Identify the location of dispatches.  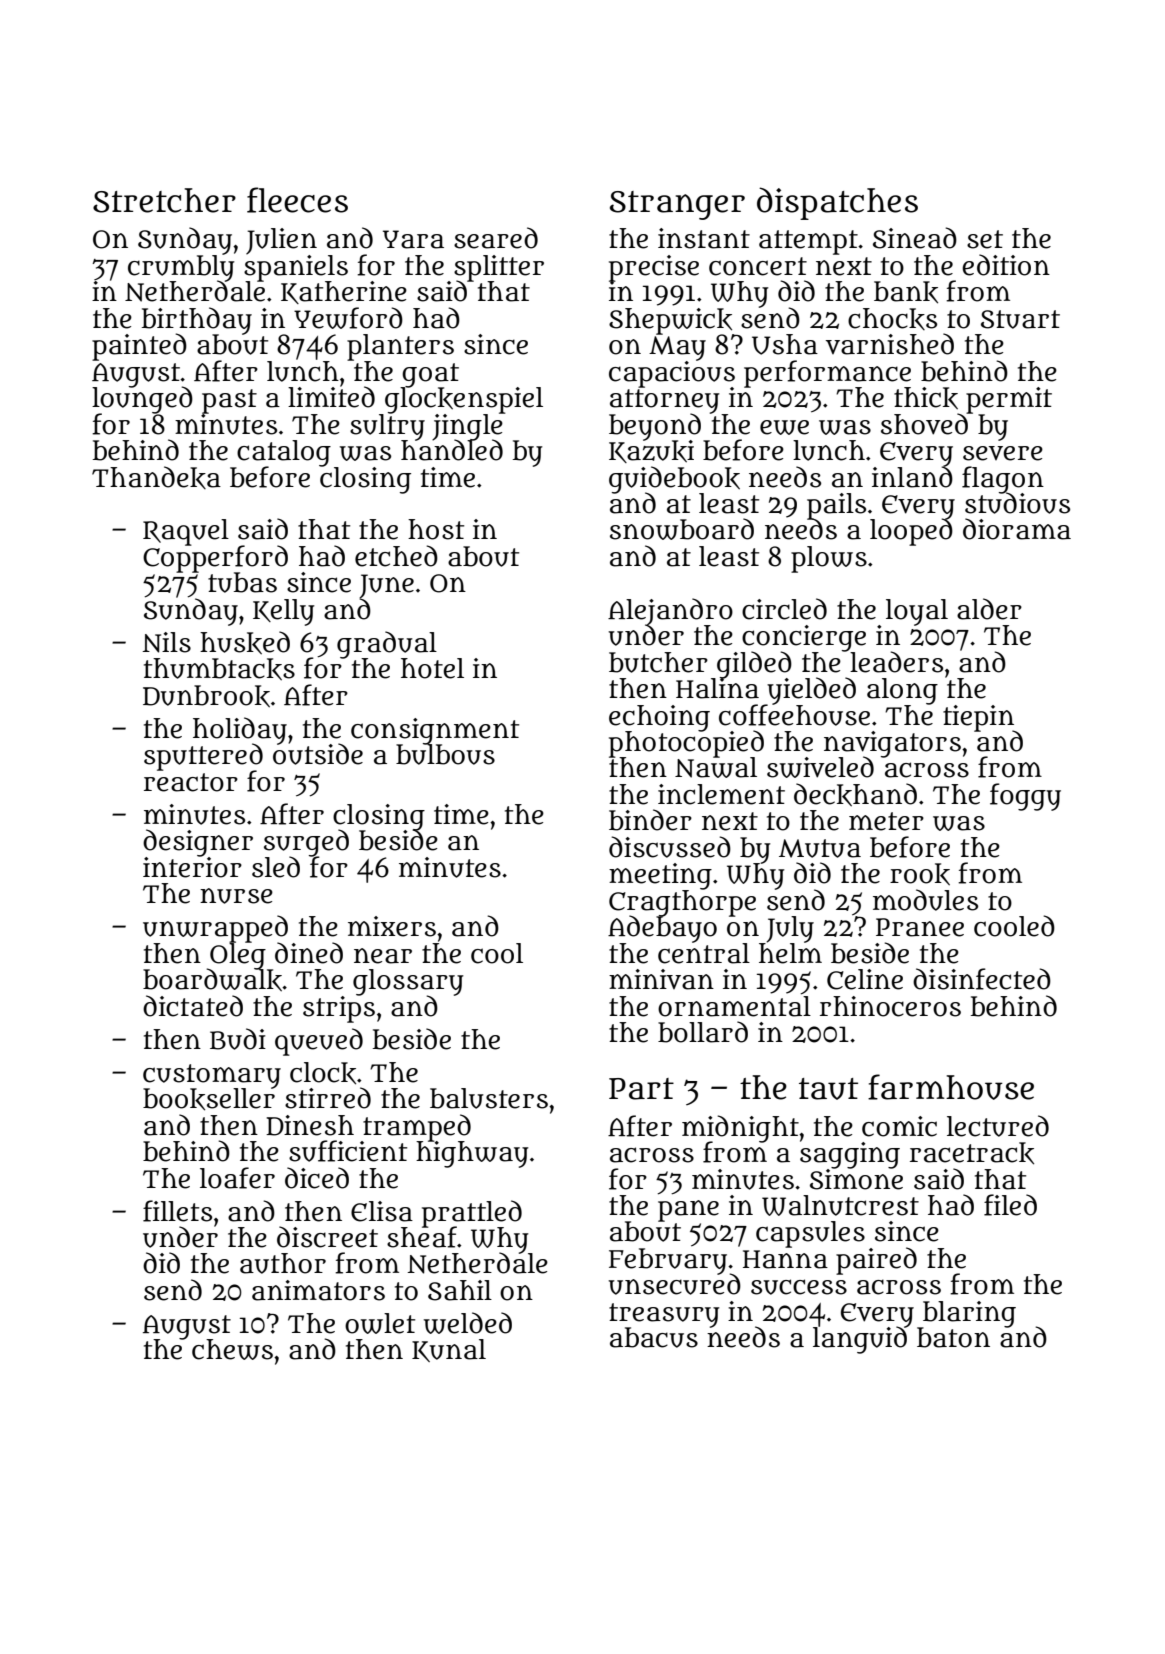
(837, 203).
